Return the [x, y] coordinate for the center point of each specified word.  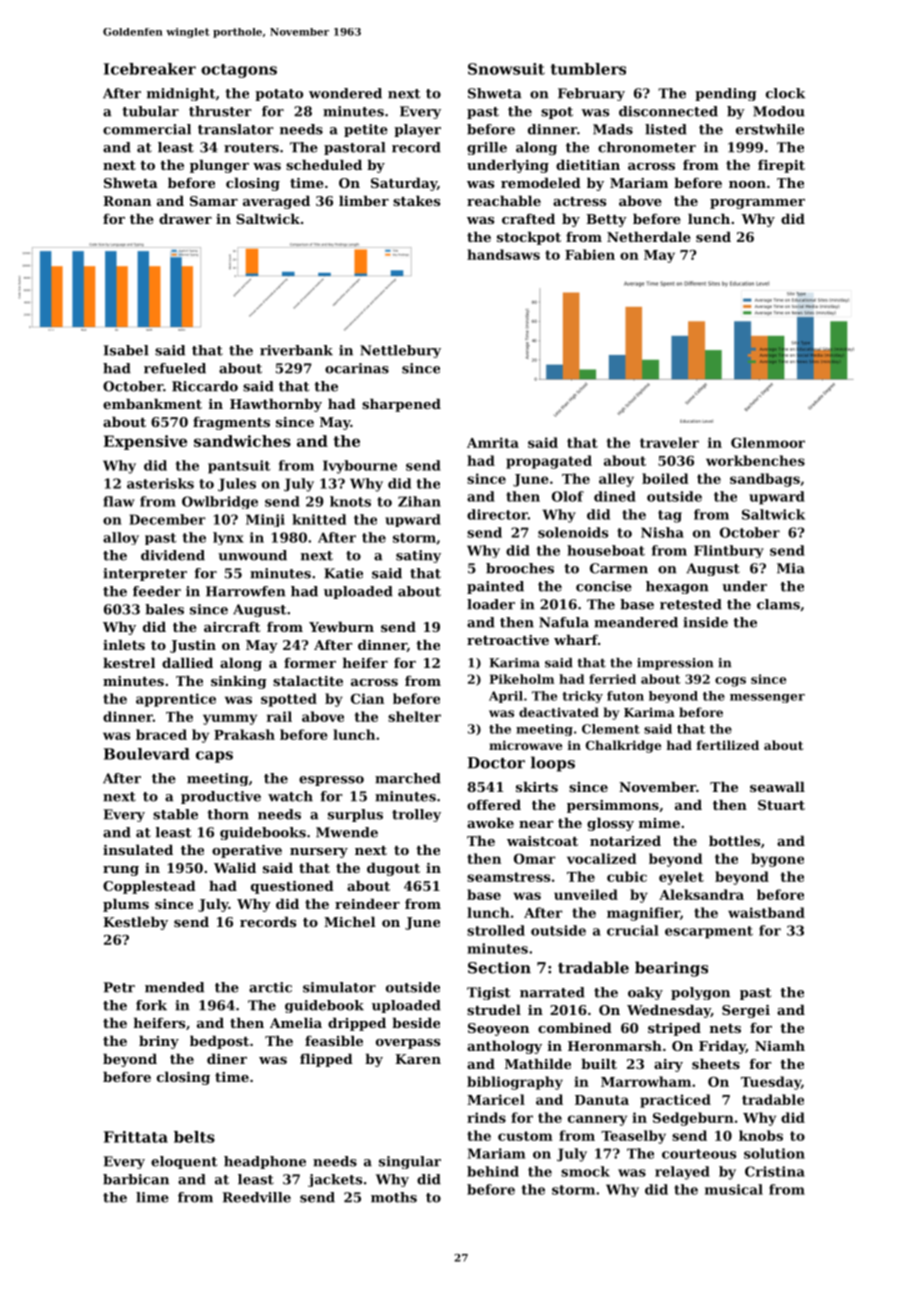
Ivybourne [360, 467]
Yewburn [341, 626]
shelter [414, 716]
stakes [416, 200]
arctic [270, 987]
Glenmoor [768, 442]
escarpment [709, 932]
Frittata [136, 1137]
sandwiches [242, 441]
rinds [486, 1117]
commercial [147, 129]
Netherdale [649, 236]
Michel [349, 921]
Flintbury [729, 551]
